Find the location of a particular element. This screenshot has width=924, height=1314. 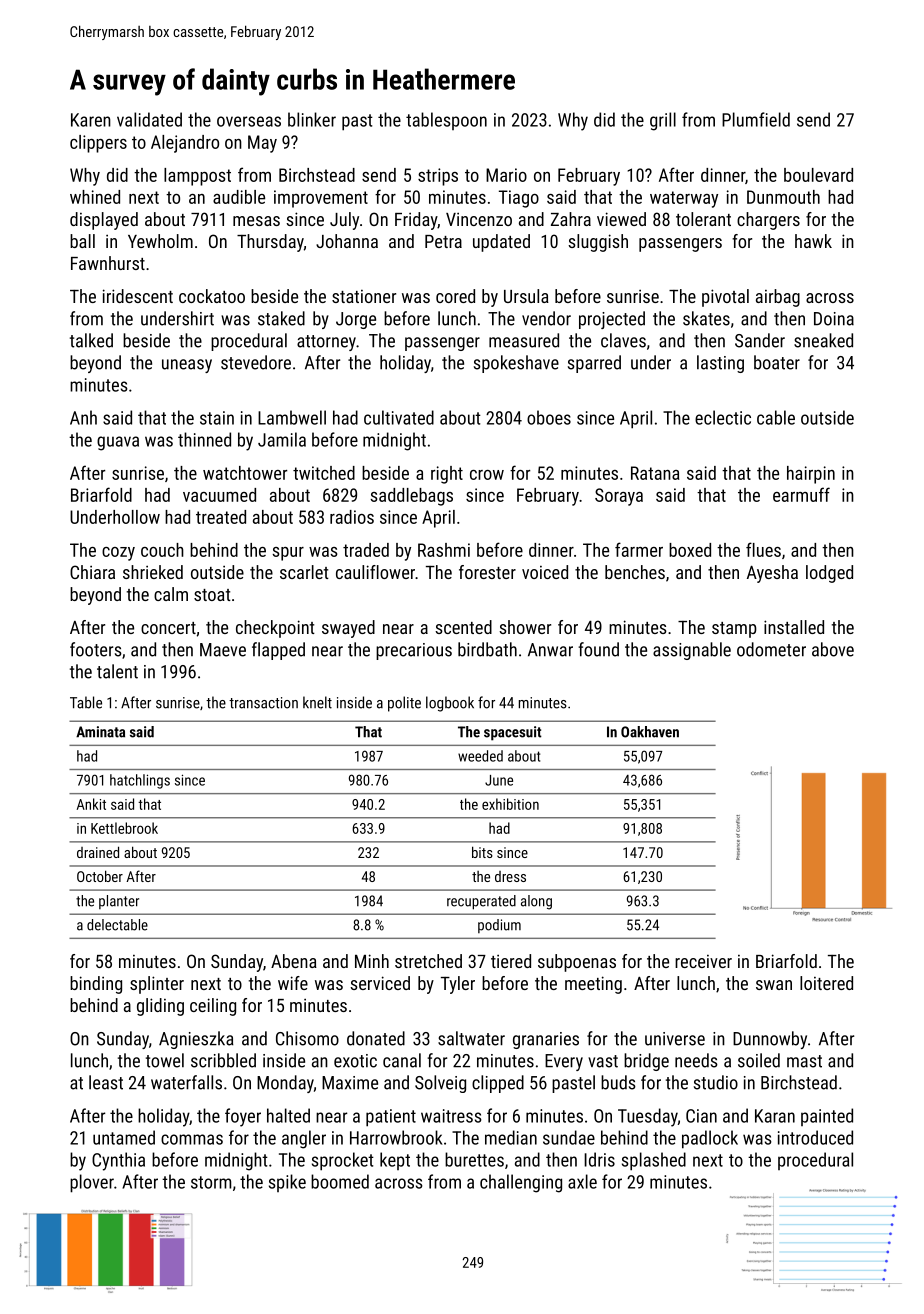

blinker is located at coordinates (312, 119).
